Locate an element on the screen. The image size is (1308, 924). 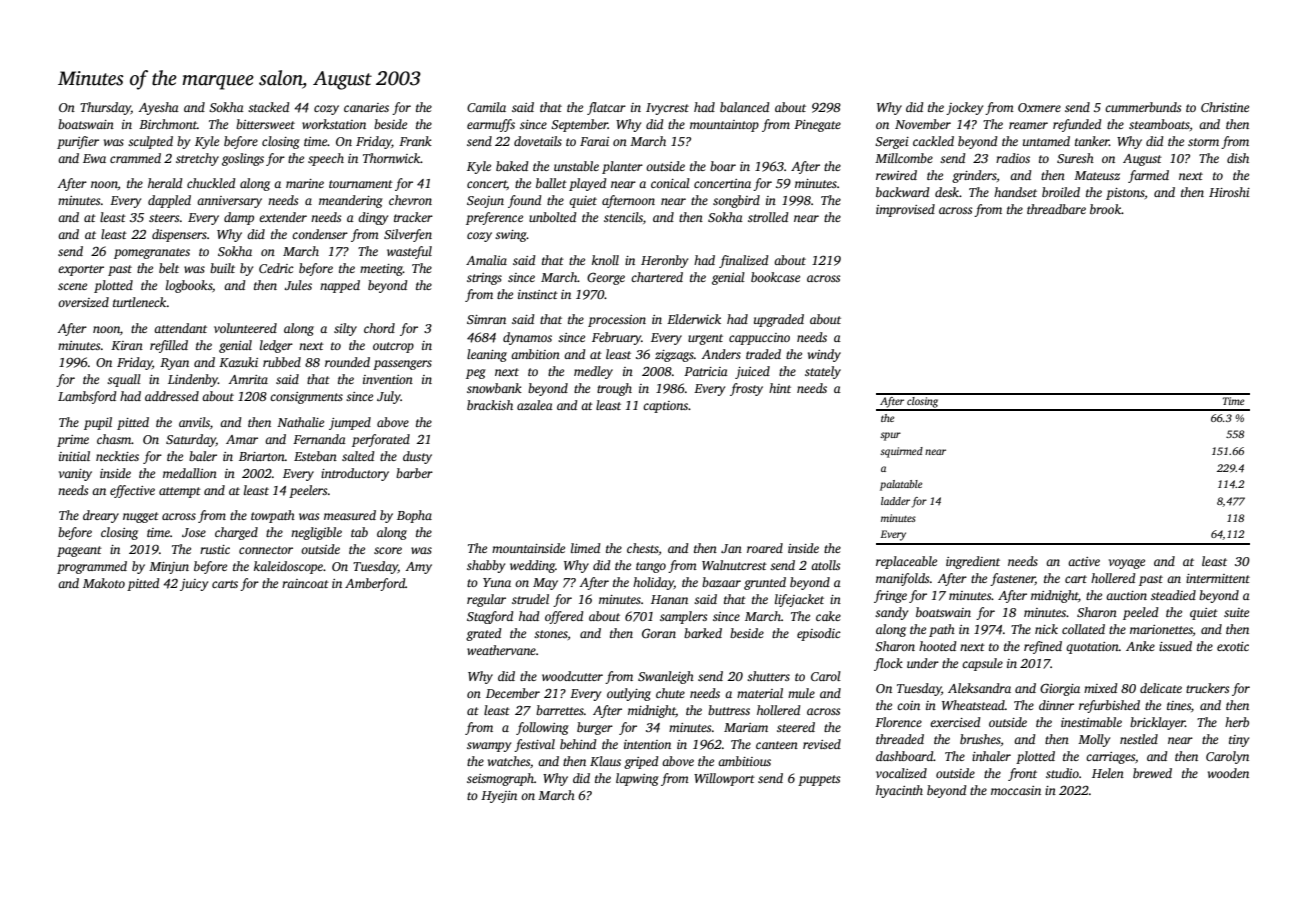
Jules is located at coordinates (298, 285).
